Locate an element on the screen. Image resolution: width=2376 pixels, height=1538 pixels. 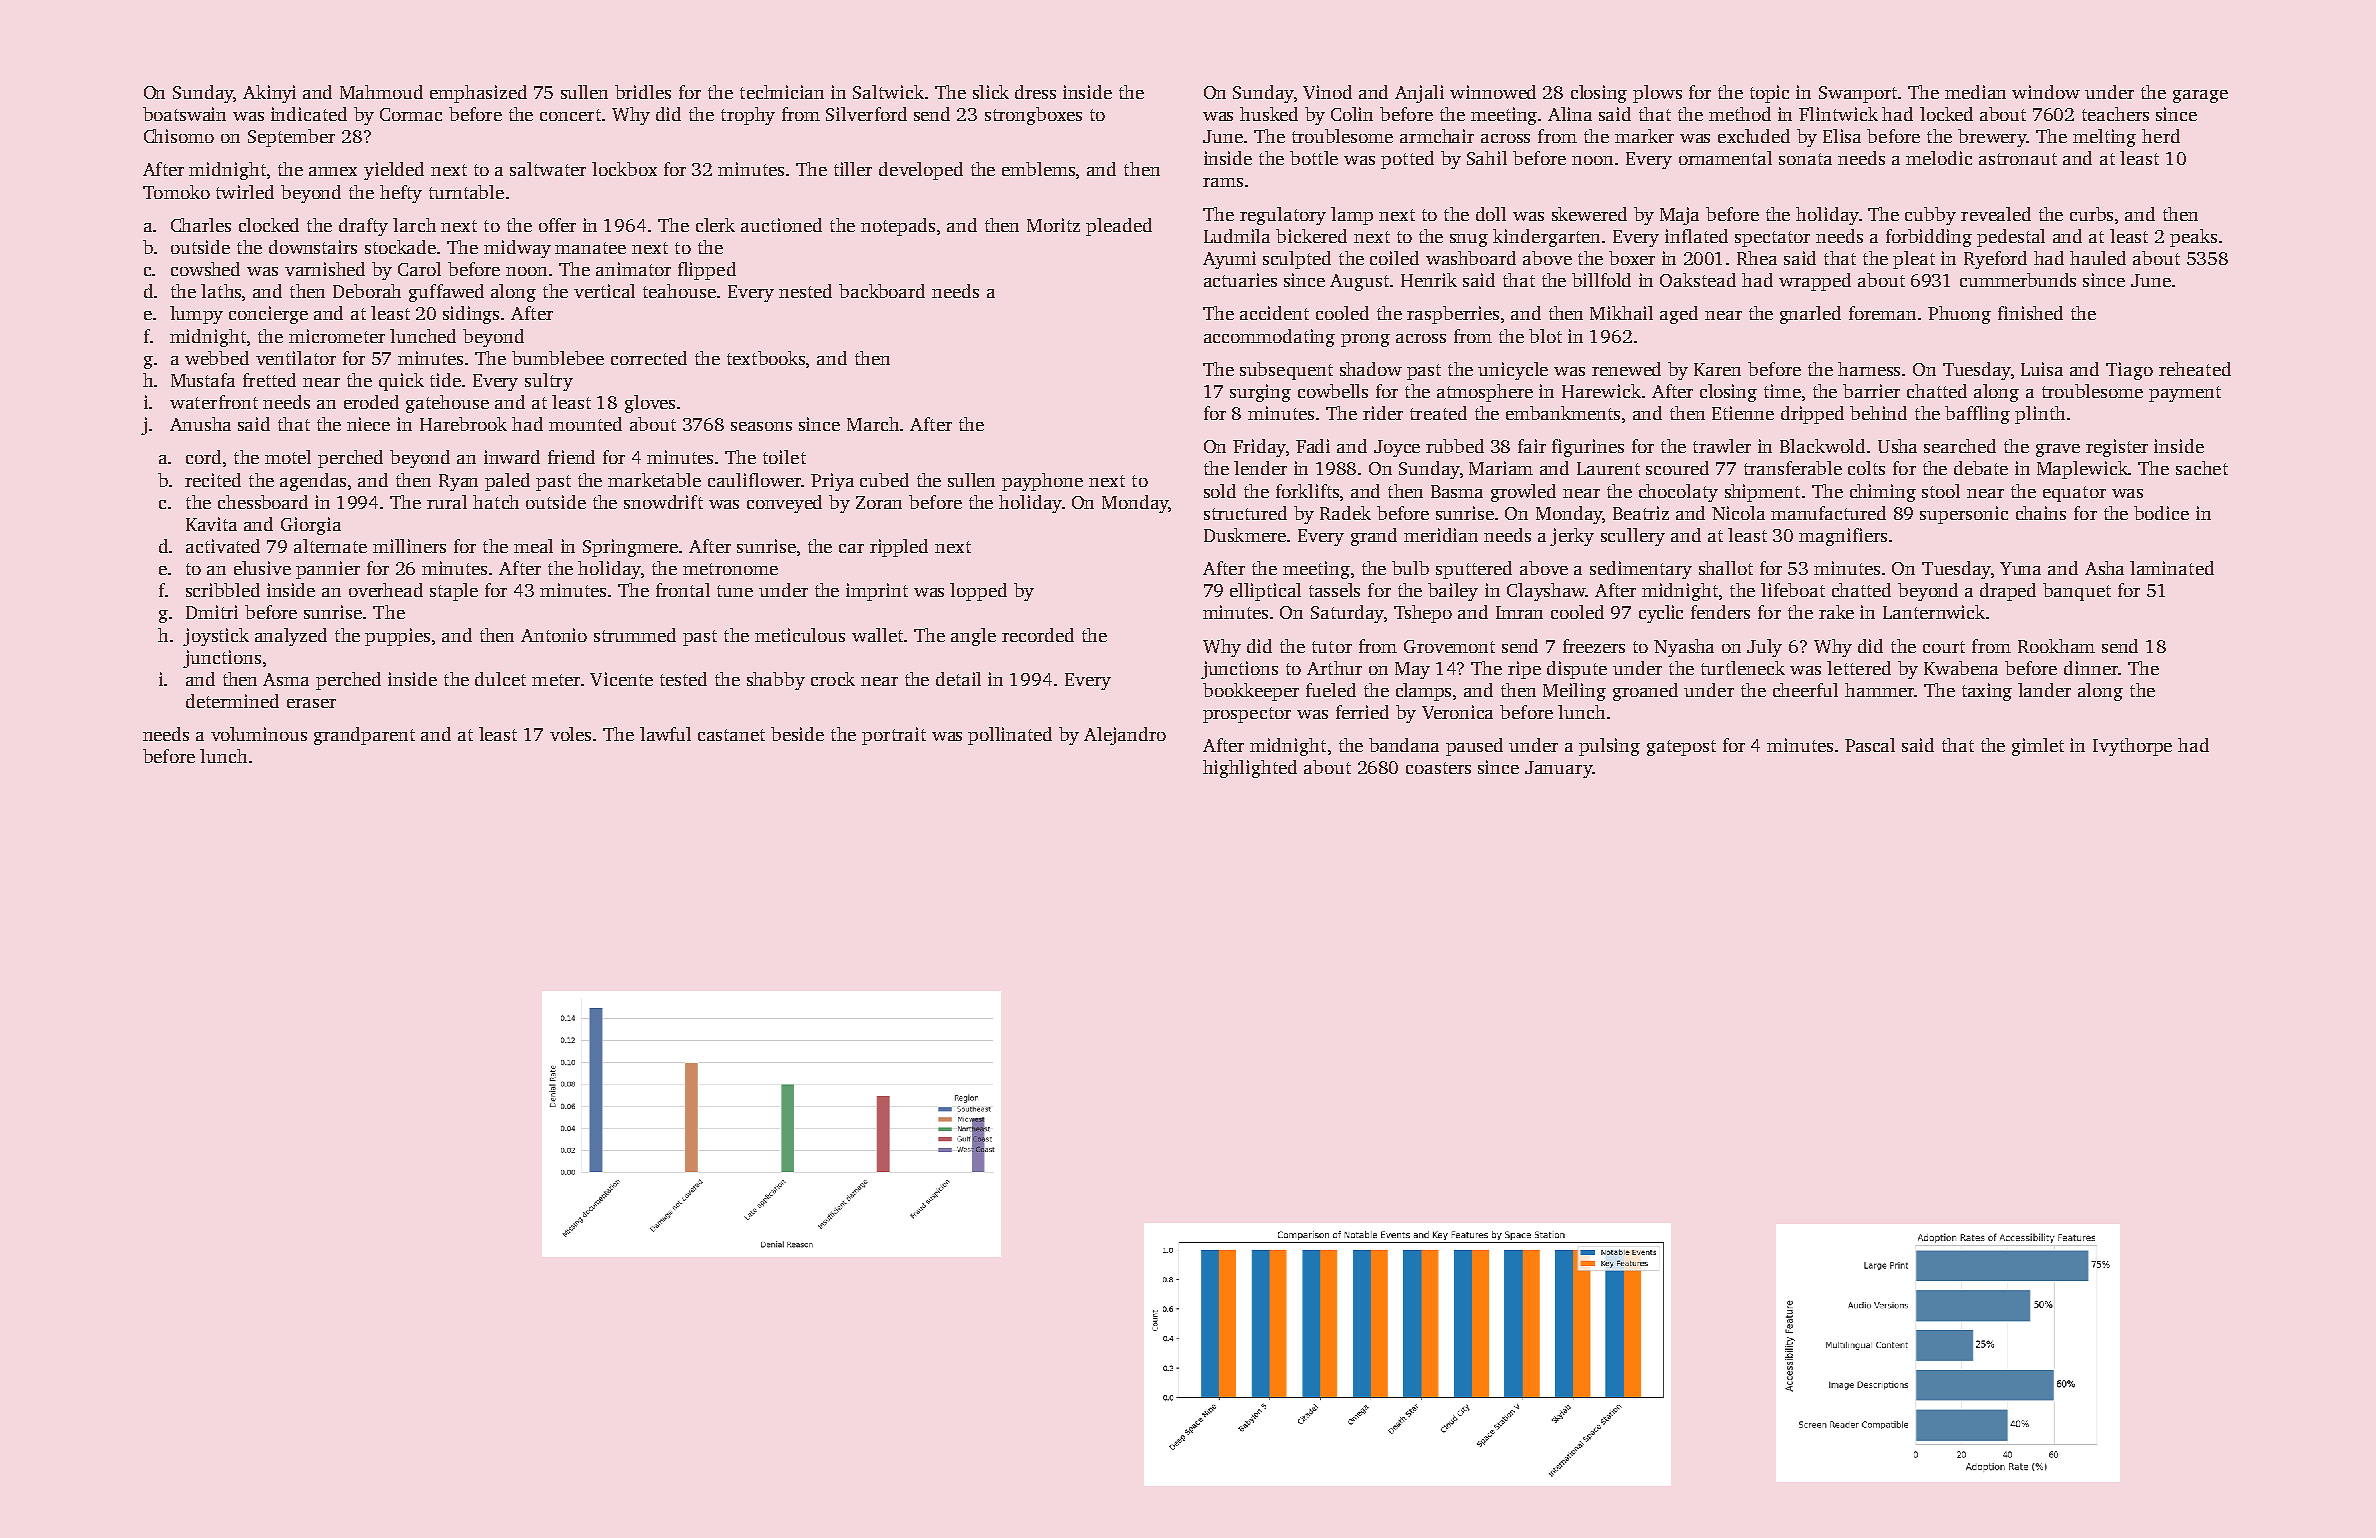
snowdrift is located at coordinates (663, 502).
